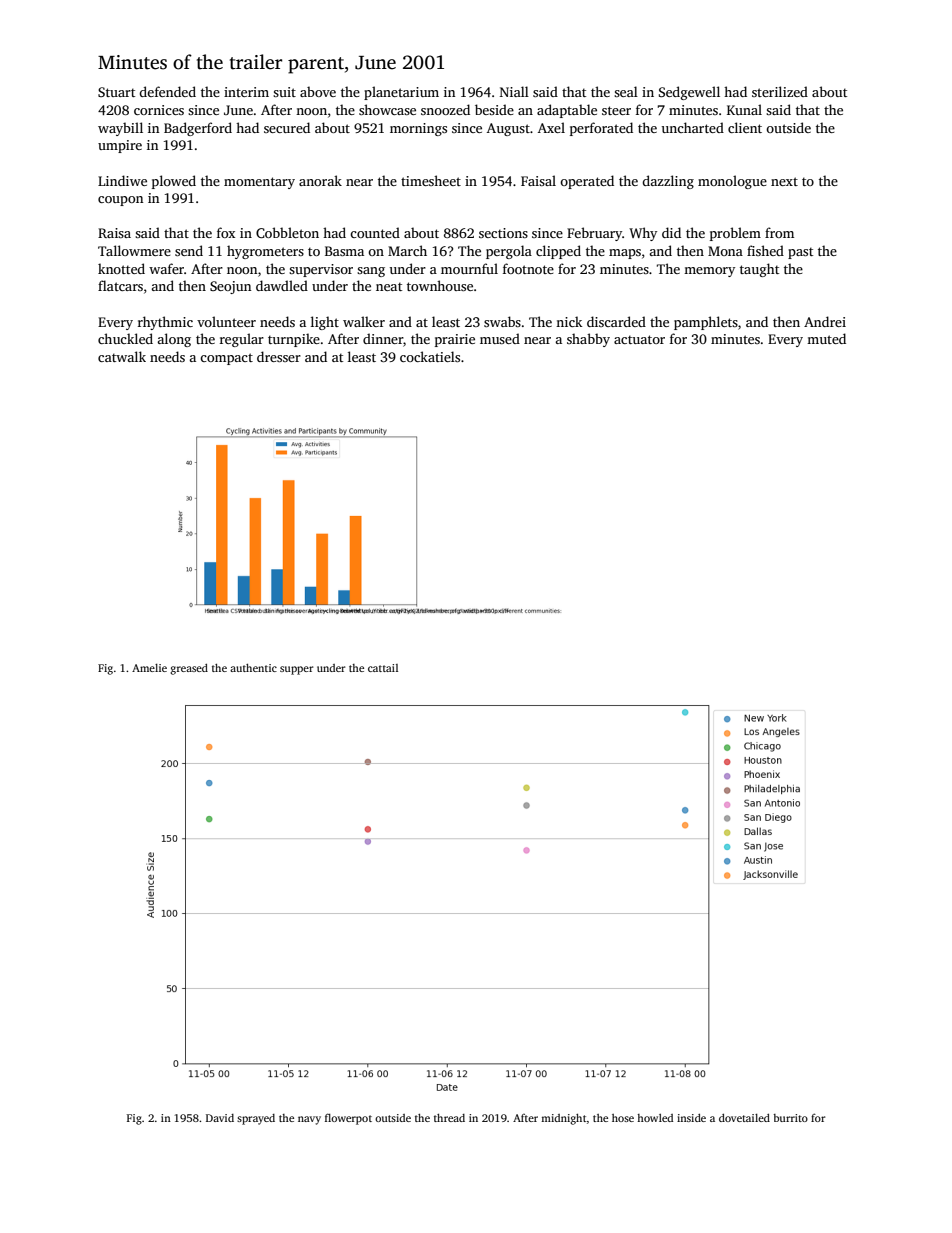  Describe the element at coordinates (296, 670) in the screenshot. I see `supper` at that location.
